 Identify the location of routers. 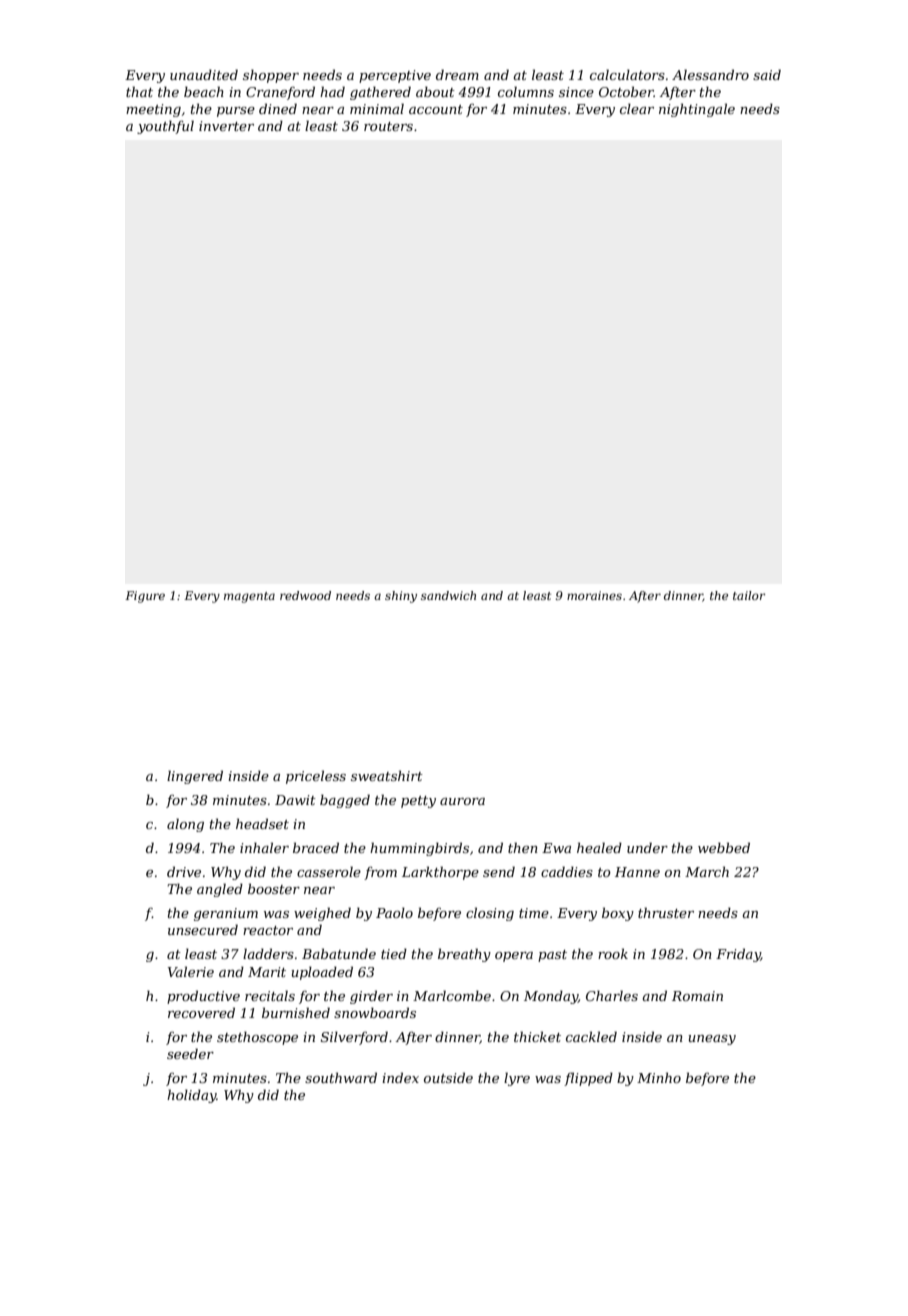
(388, 126).
